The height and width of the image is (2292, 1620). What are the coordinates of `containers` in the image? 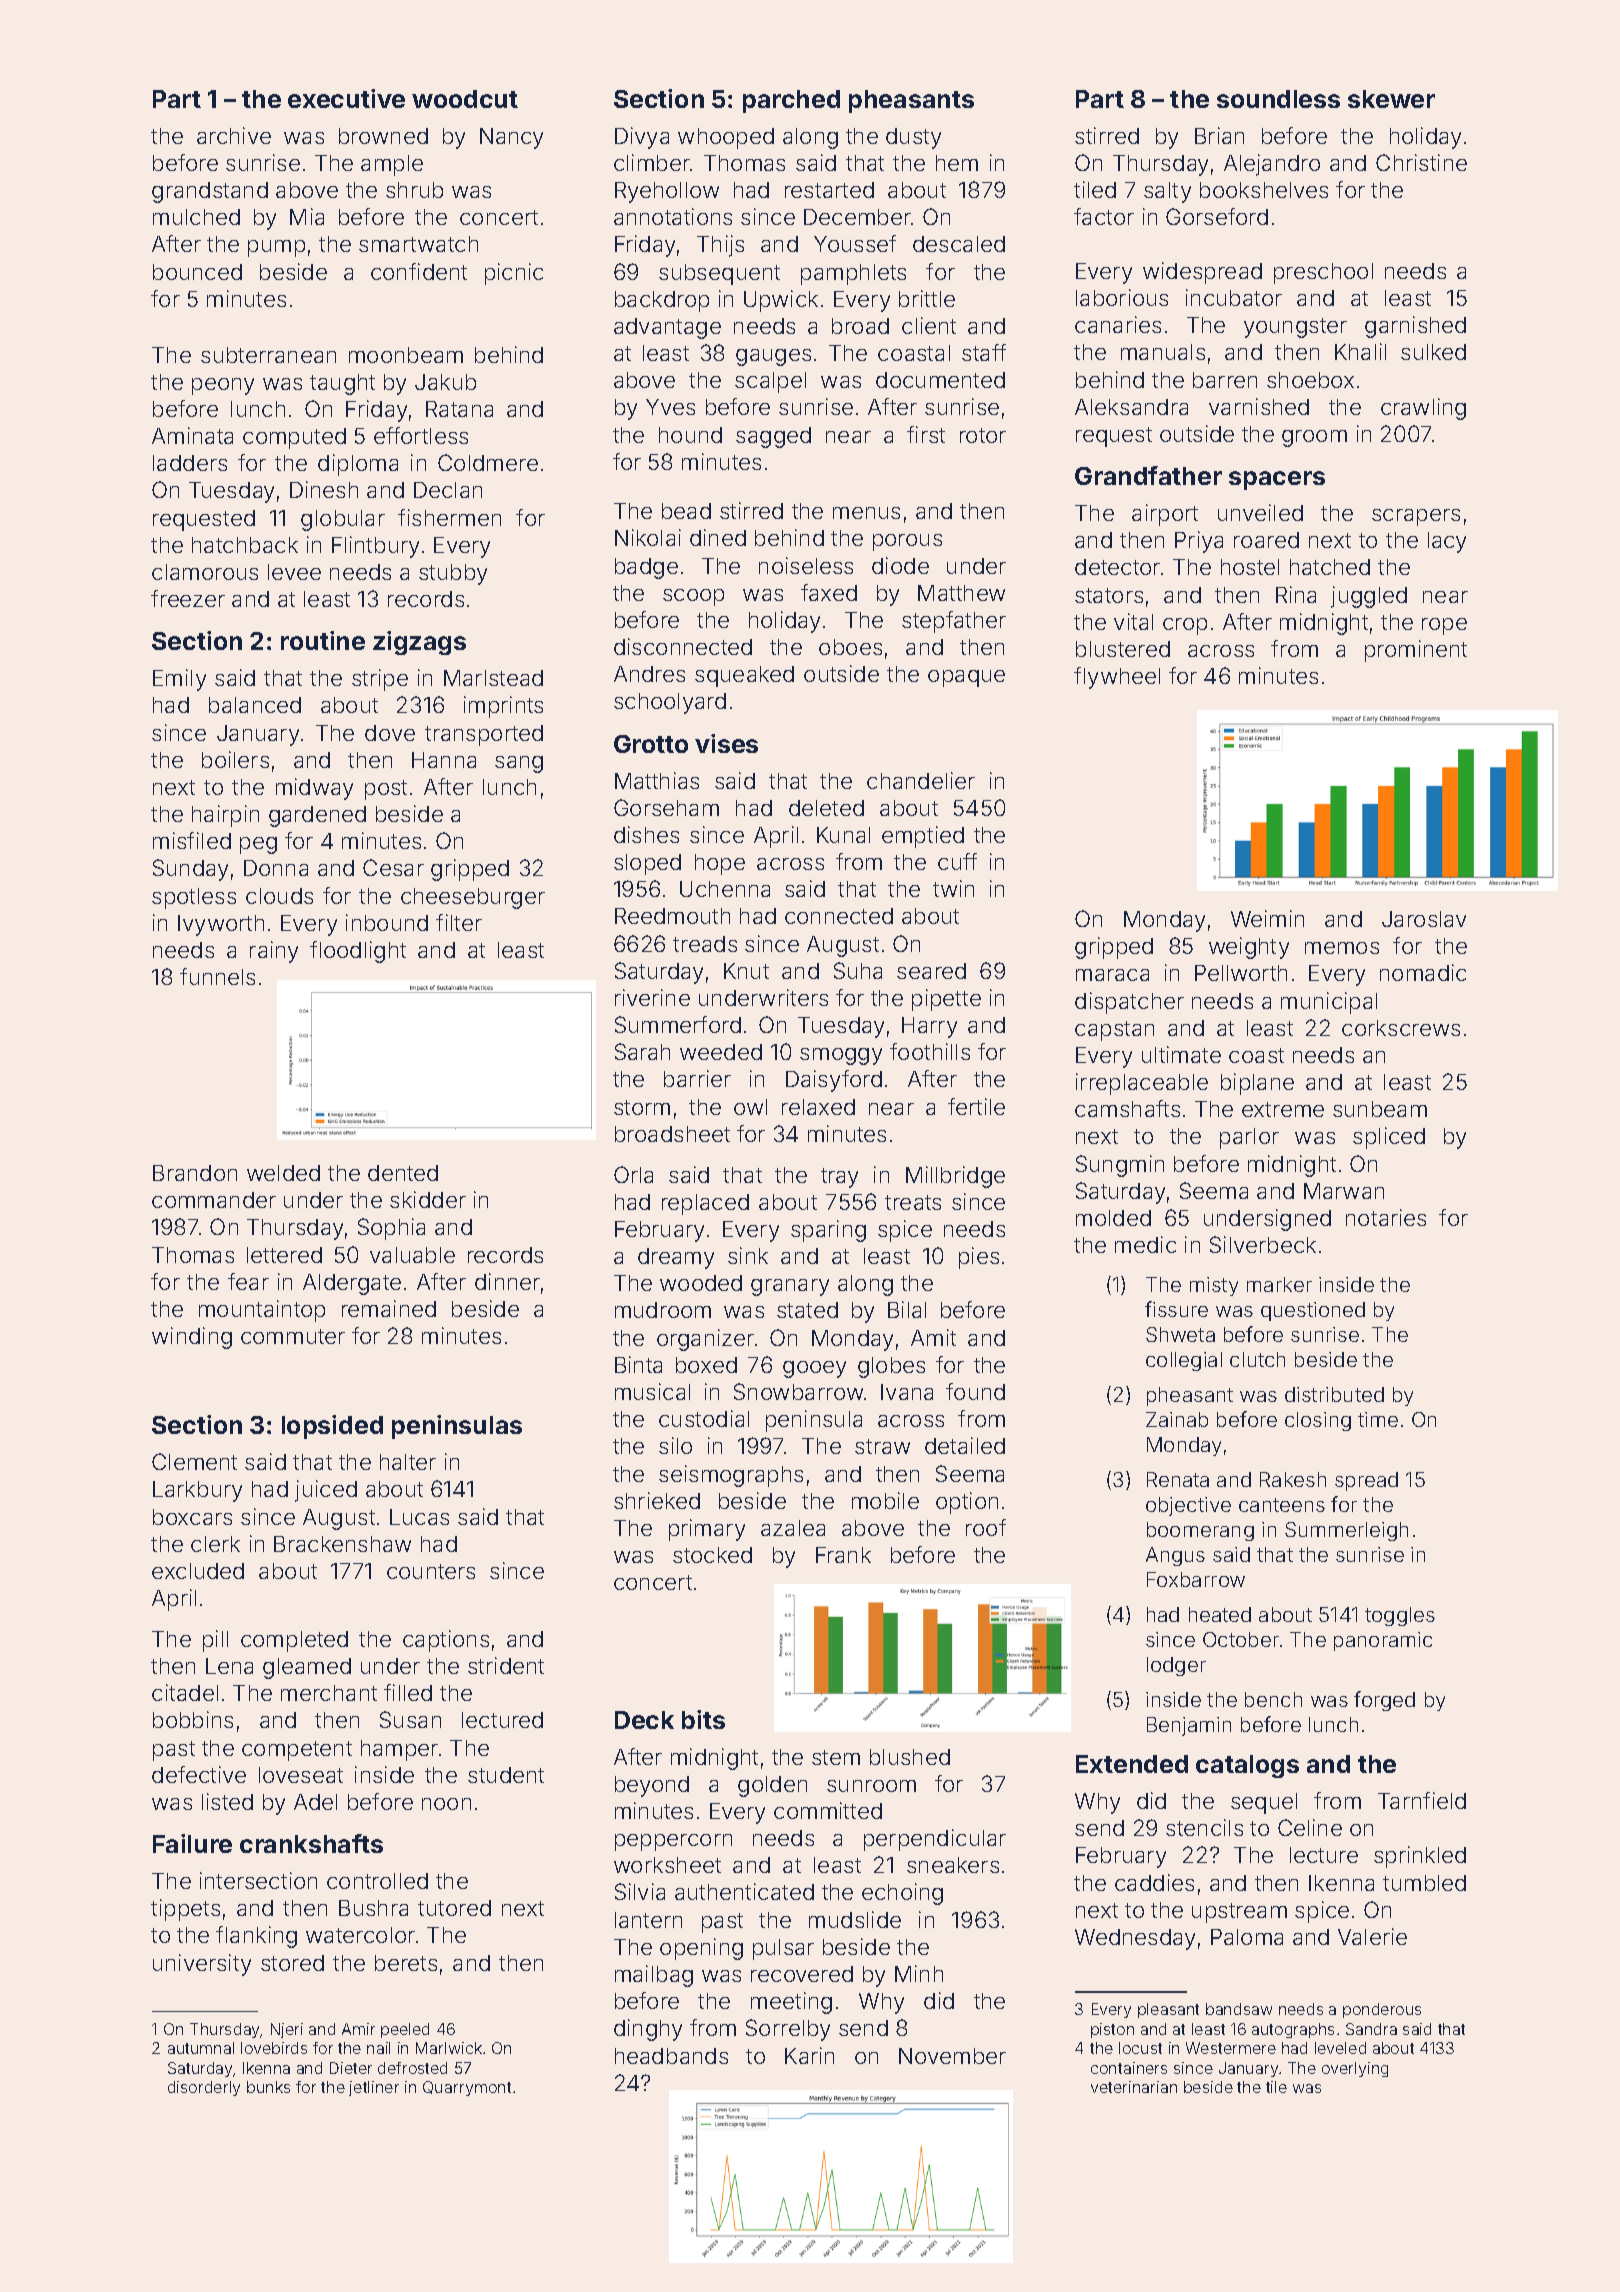 It's located at (1129, 2068).
